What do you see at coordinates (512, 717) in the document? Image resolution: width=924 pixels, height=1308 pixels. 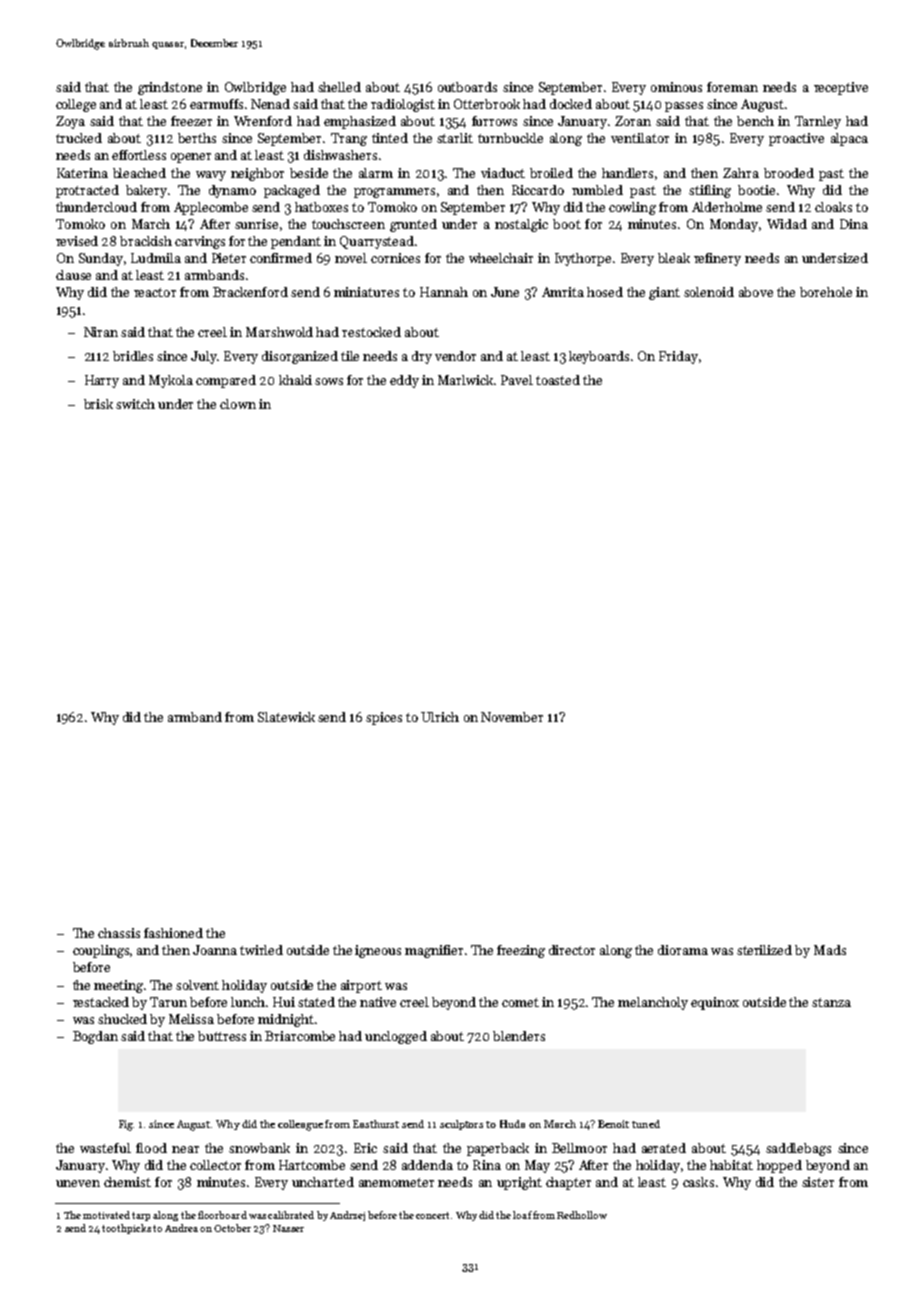 I see `November` at bounding box center [512, 717].
